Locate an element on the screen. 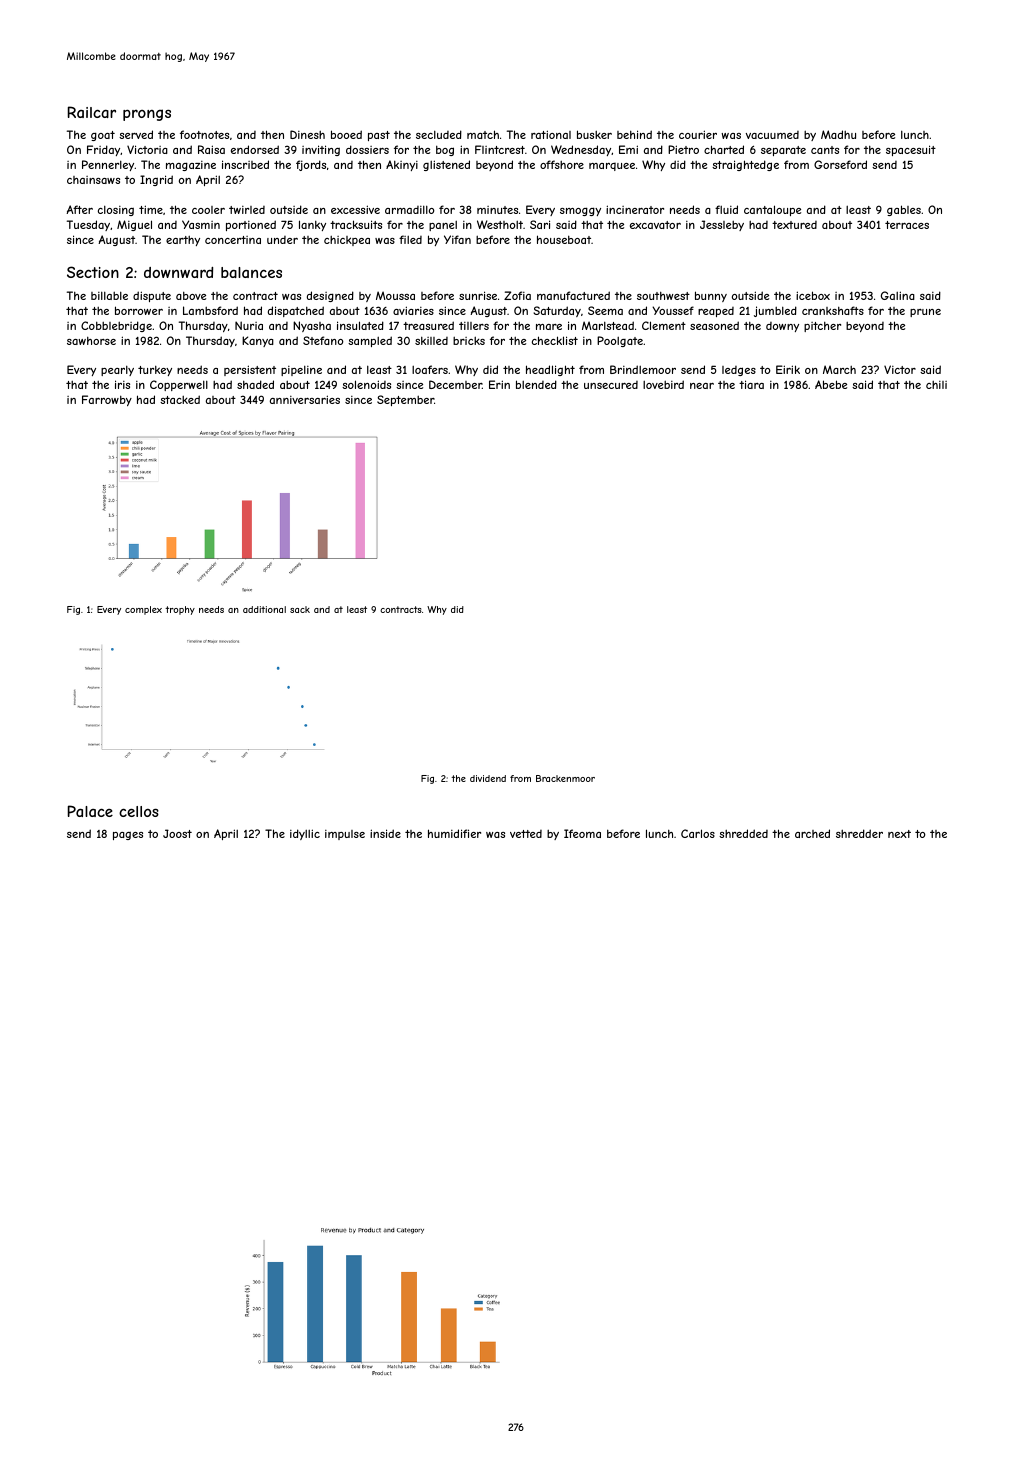 The width and height of the screenshot is (1016, 1472). Railcar is located at coordinates (92, 112).
